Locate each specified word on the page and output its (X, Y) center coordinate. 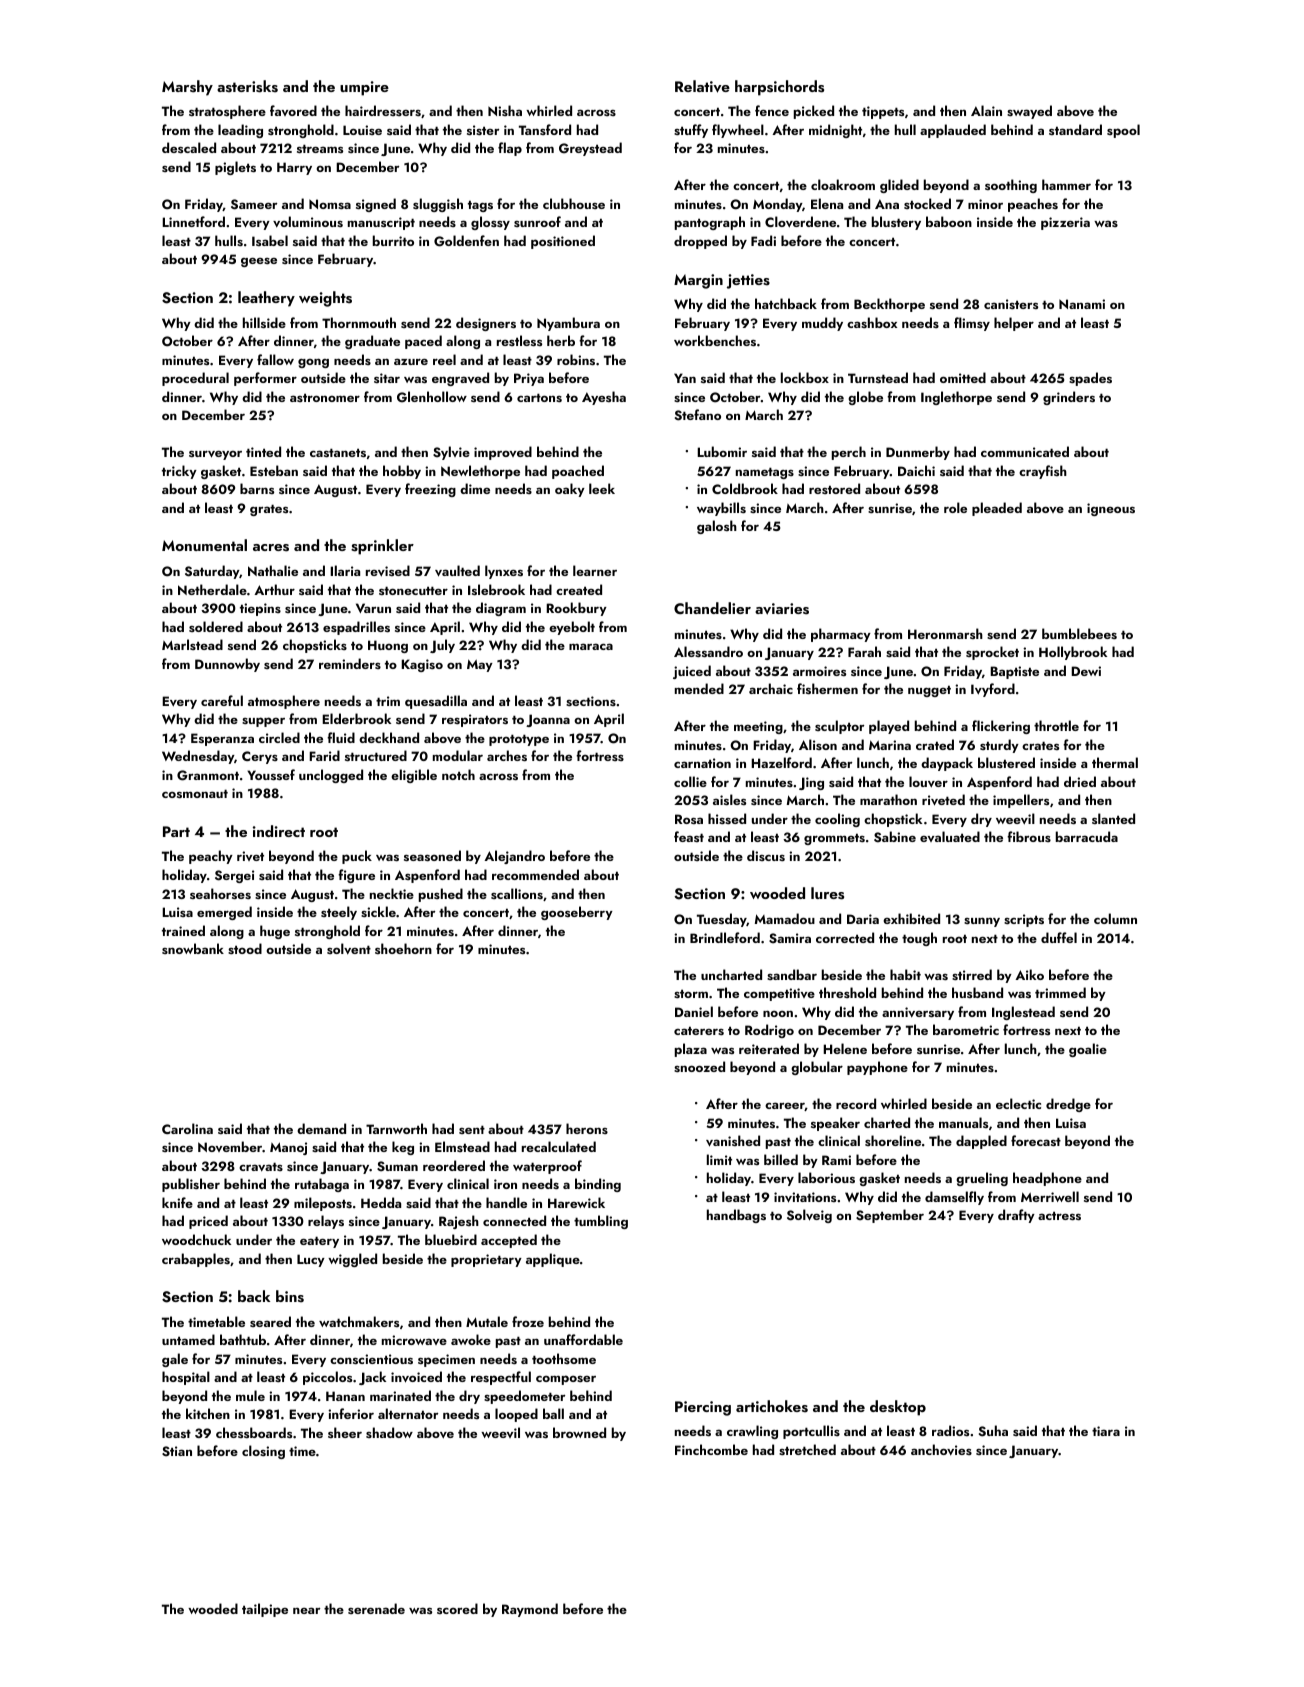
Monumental (204, 545)
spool (1123, 131)
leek (602, 488)
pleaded (997, 509)
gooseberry (577, 913)
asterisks (247, 86)
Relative (702, 86)
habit (905, 974)
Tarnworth (396, 1128)
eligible (414, 776)
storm (691, 993)
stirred (972, 974)
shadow (389, 1432)
